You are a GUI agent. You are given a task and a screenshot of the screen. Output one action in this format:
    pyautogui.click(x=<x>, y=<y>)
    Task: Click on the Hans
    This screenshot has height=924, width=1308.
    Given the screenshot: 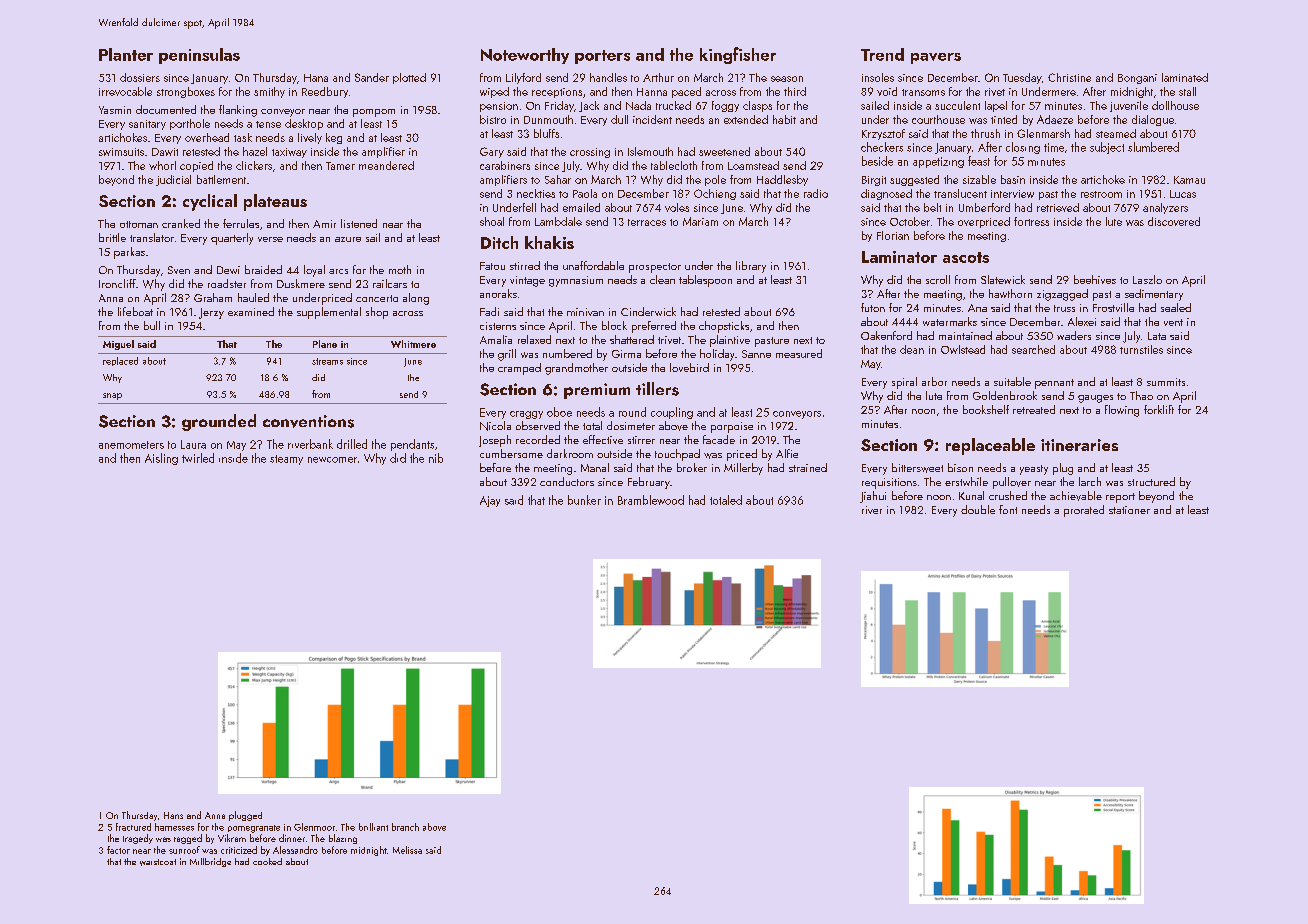 What is the action you would take?
    pyautogui.click(x=173, y=815)
